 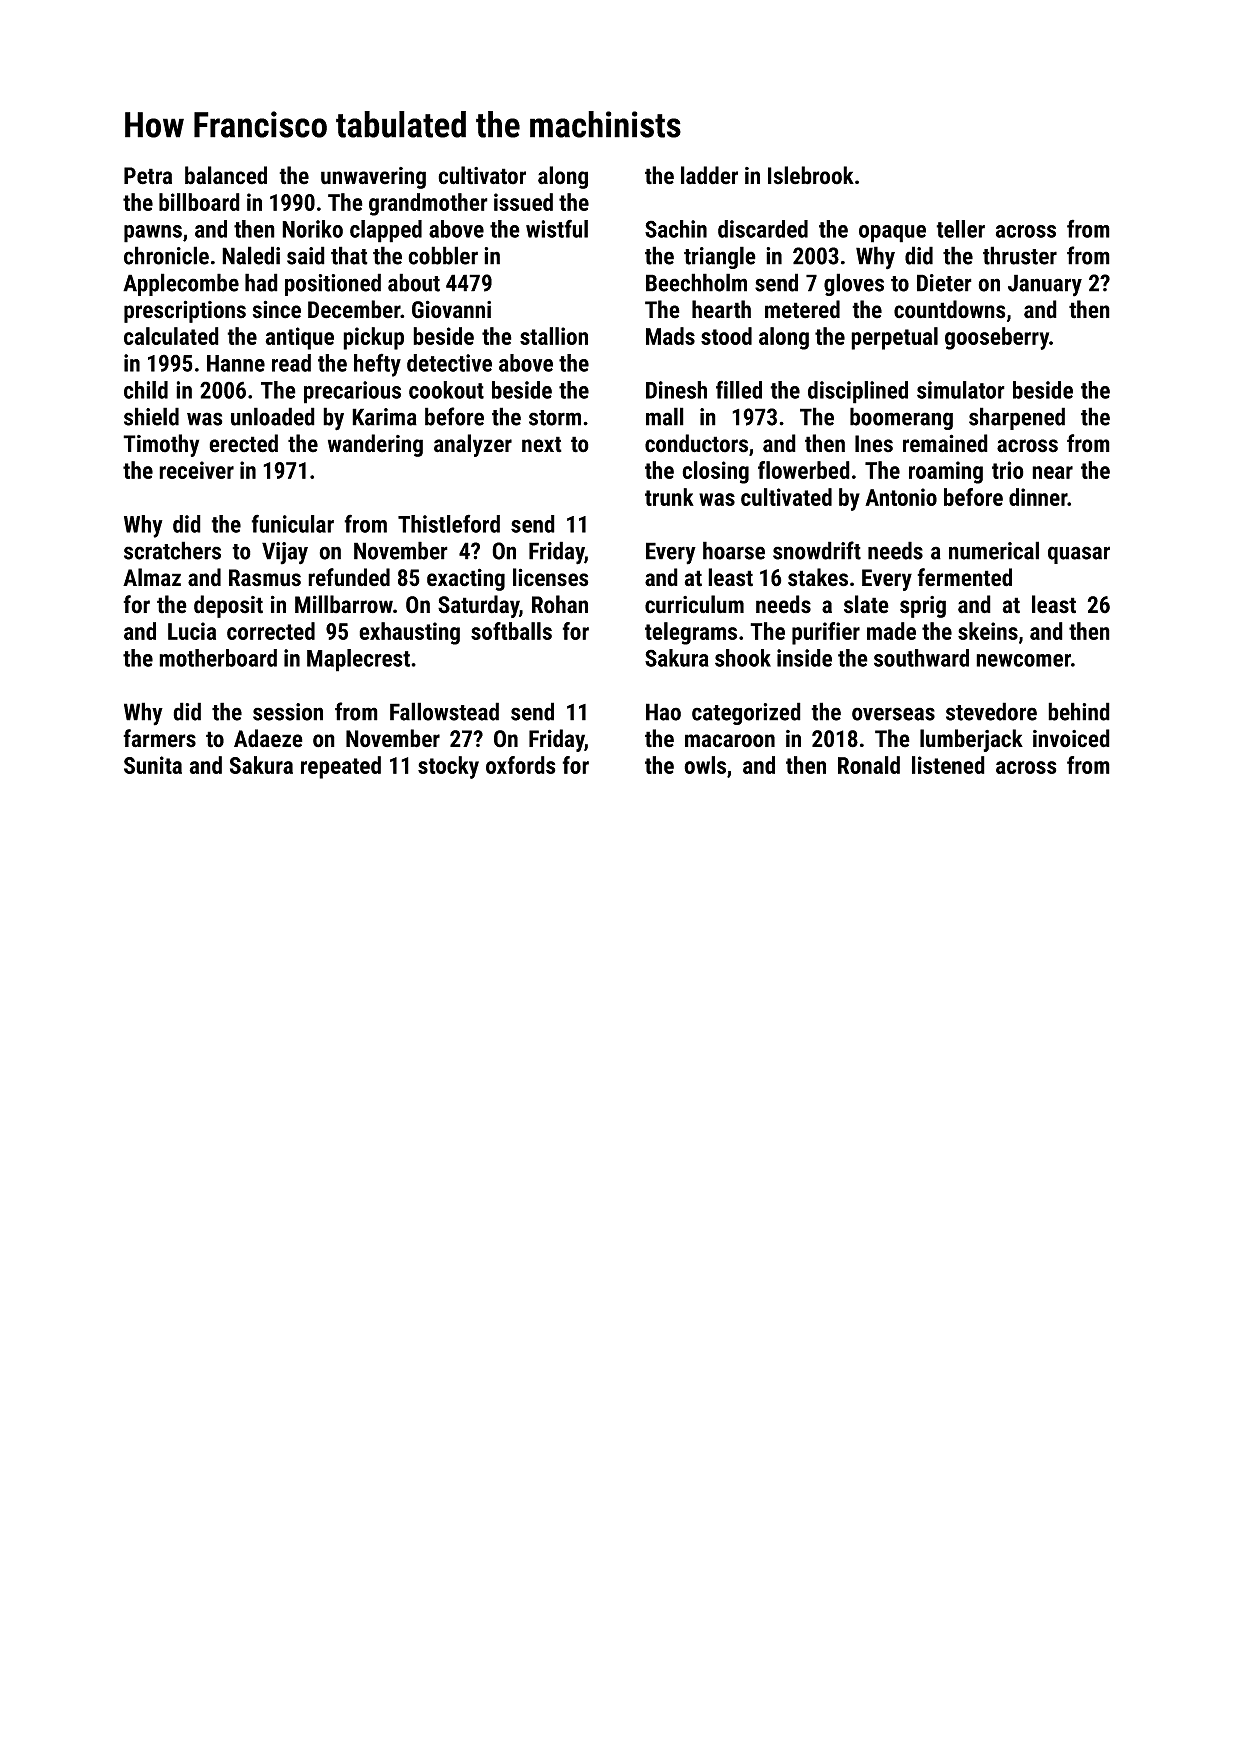 What do you see at coordinates (243, 443) in the screenshot?
I see `erected` at bounding box center [243, 443].
